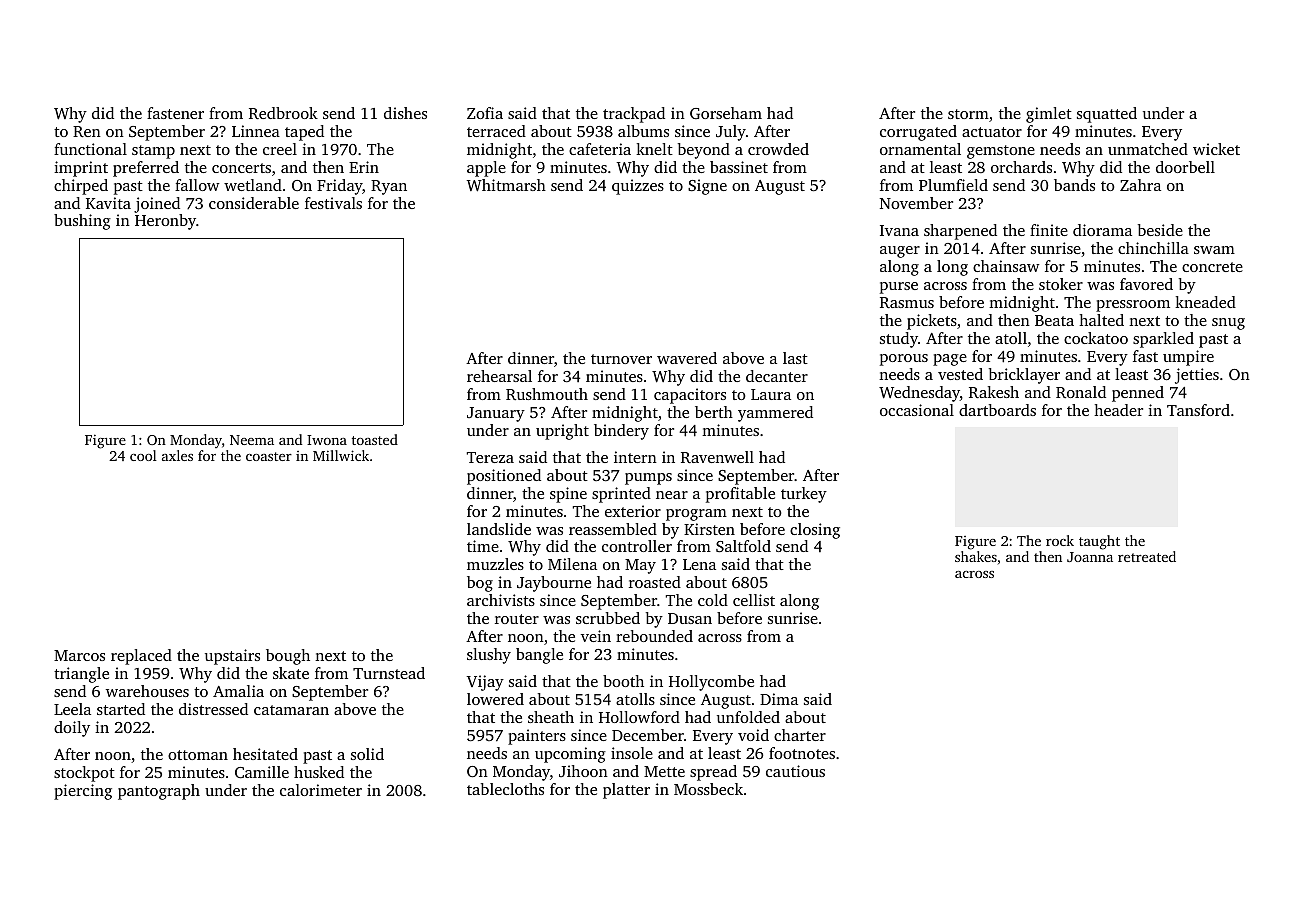 The width and height of the document is (1308, 924). I want to click on stamp, so click(153, 152).
